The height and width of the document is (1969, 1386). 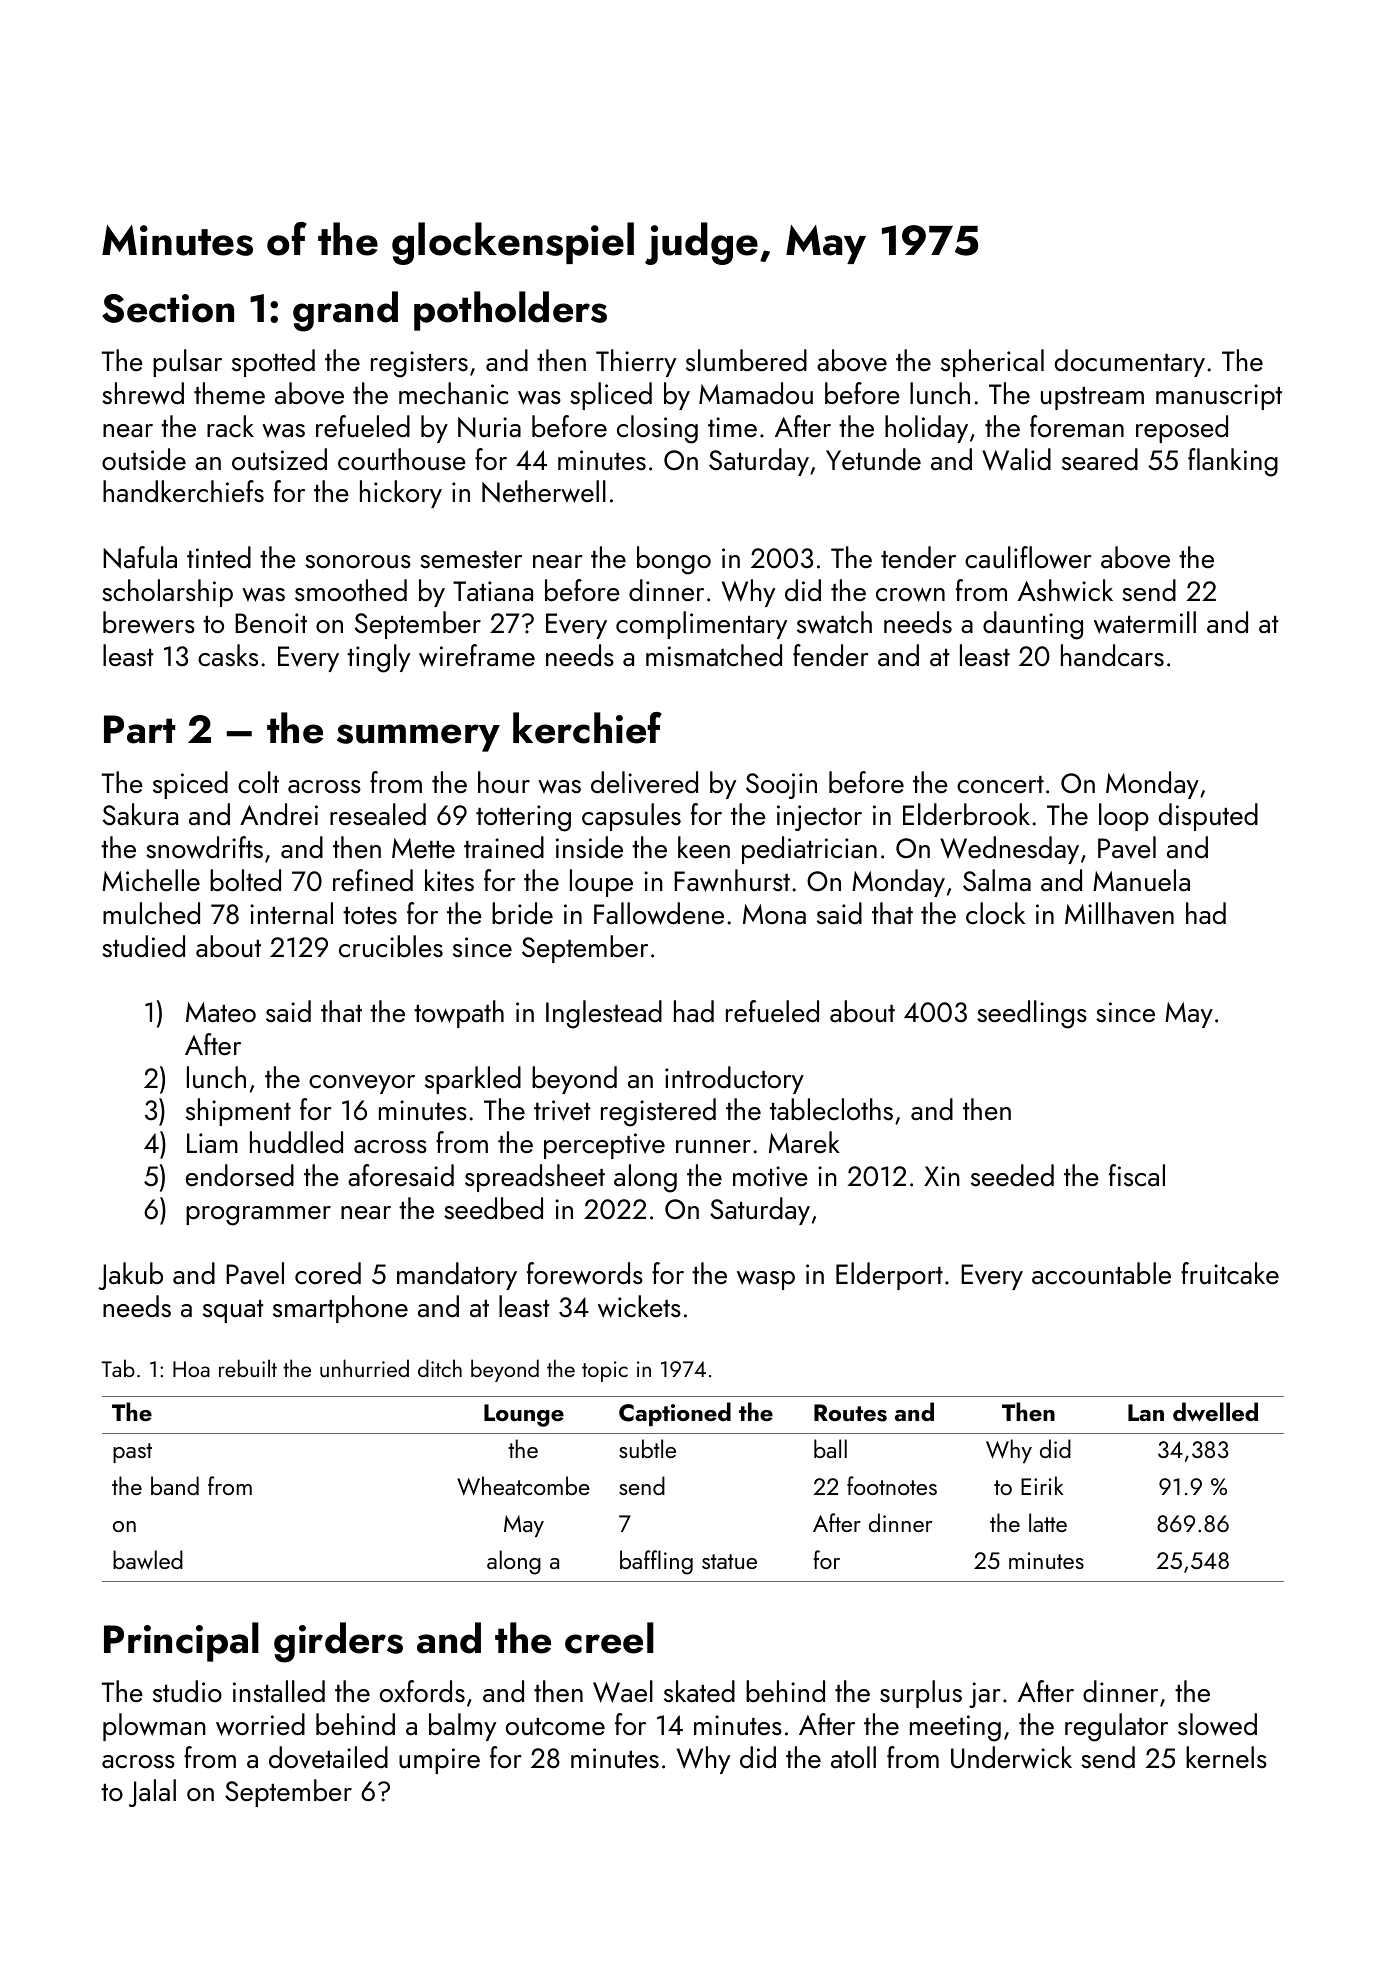 I want to click on spherical, so click(x=992, y=363).
